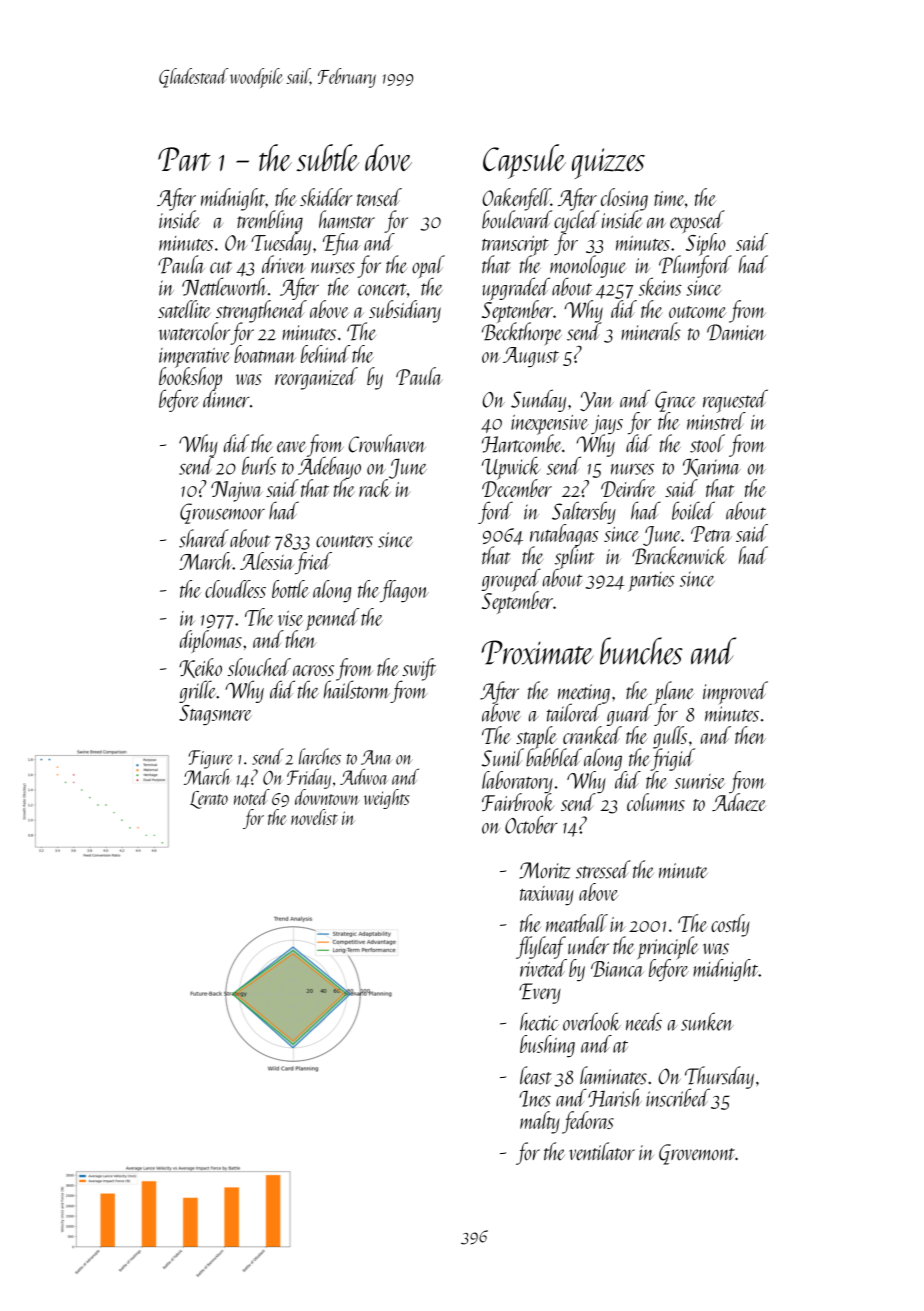 Image resolution: width=924 pixels, height=1311 pixels. I want to click on Ines, so click(535, 1099).
